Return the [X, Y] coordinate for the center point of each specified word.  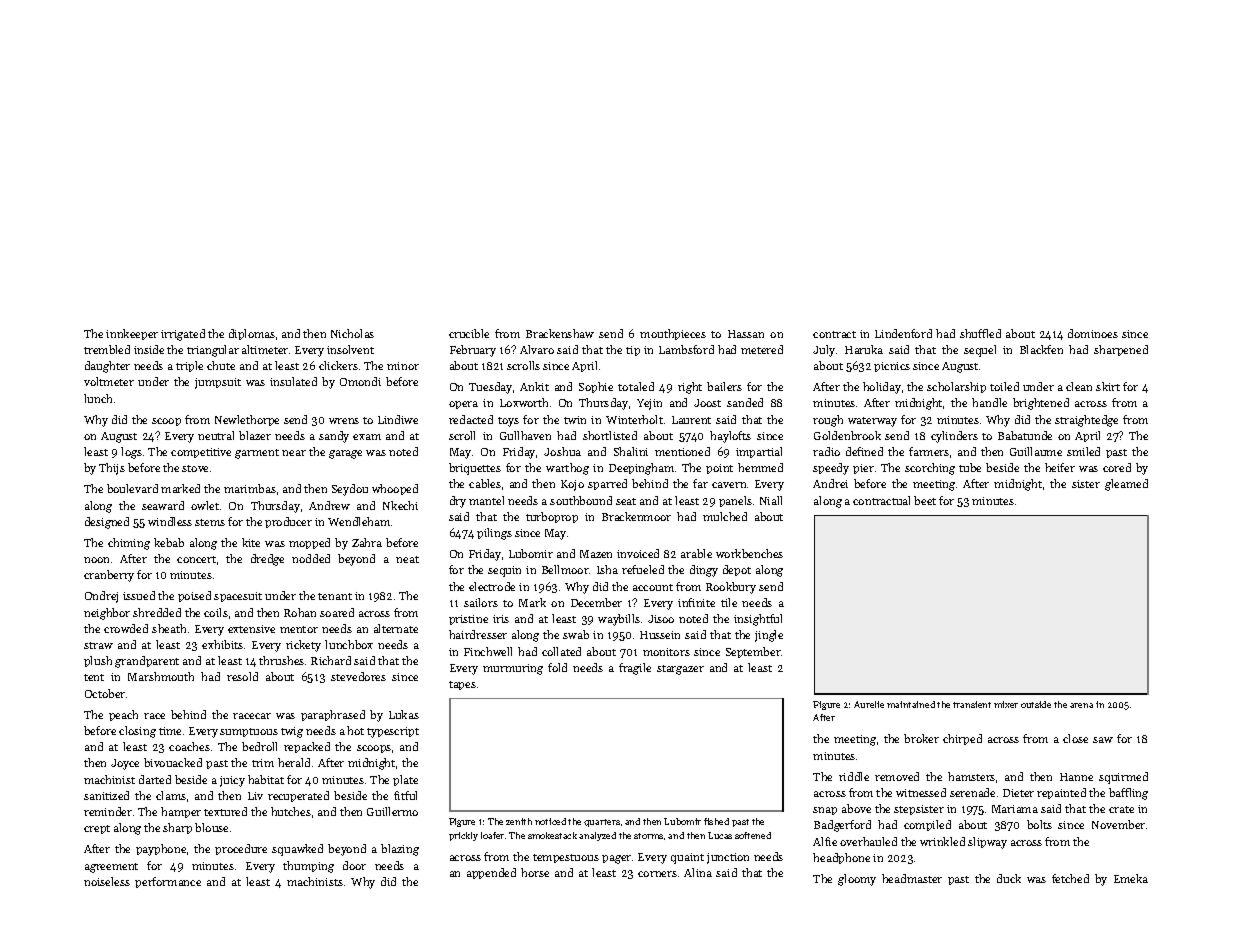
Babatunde [1025, 435]
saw [1103, 740]
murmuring [513, 669]
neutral [216, 435]
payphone [161, 850]
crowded [126, 628]
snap [825, 811]
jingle [769, 636]
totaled [636, 386]
